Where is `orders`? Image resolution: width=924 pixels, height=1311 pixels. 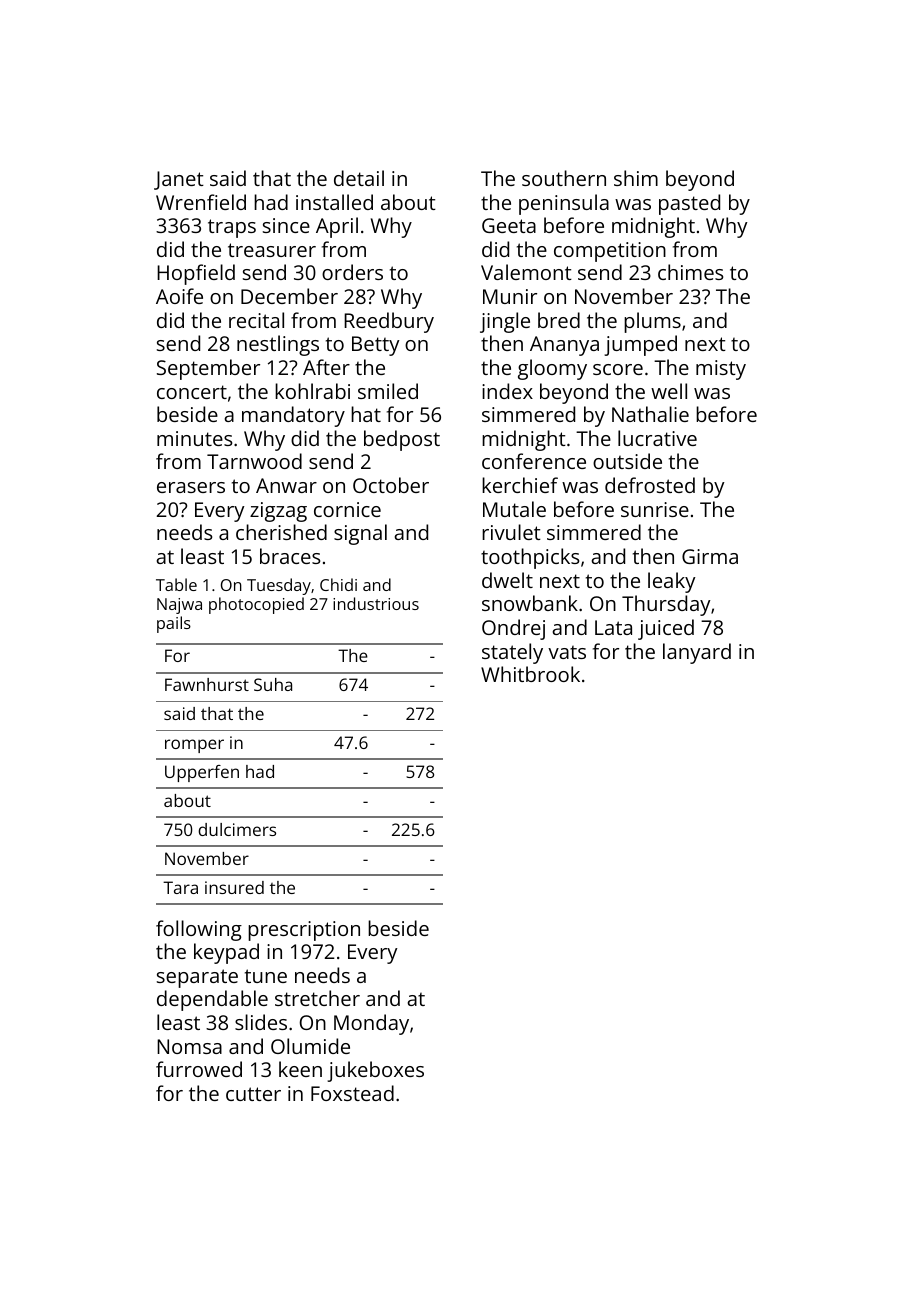
orders is located at coordinates (352, 272).
